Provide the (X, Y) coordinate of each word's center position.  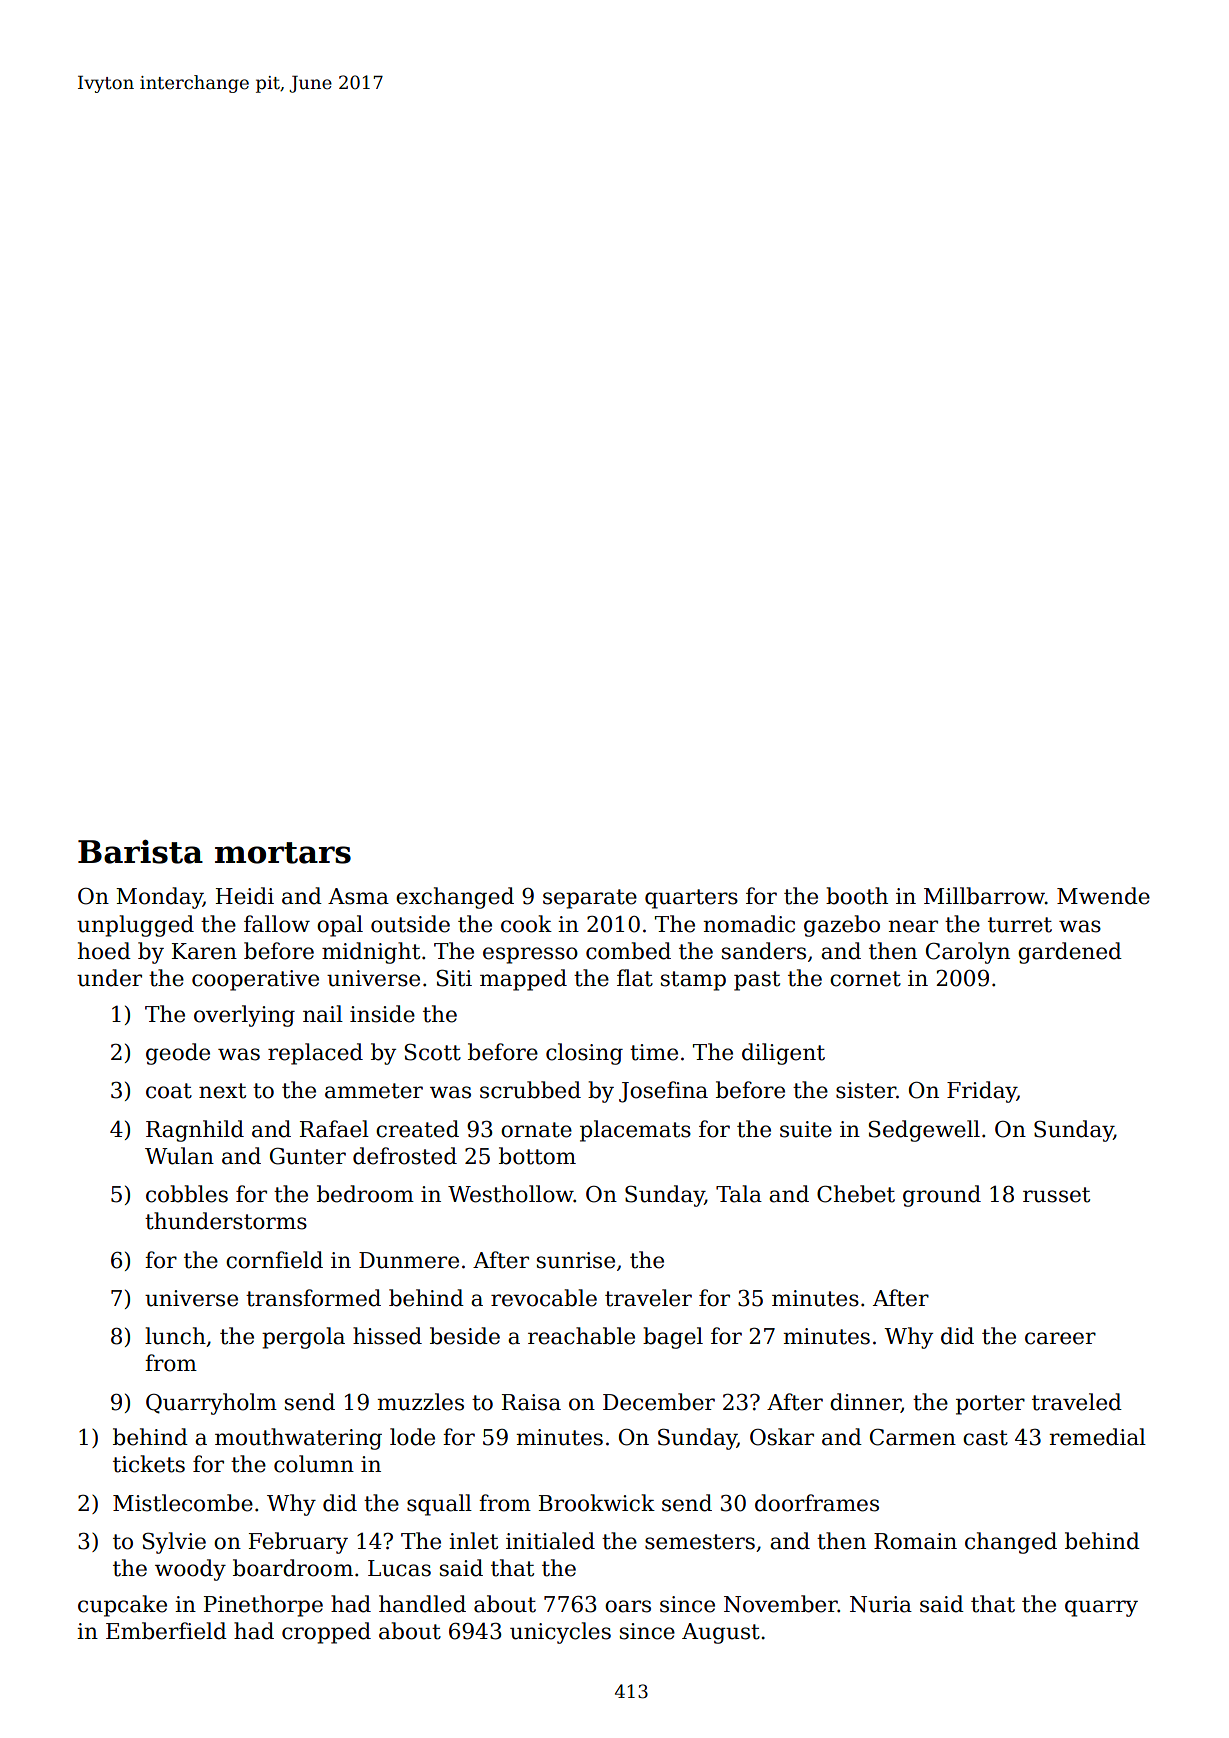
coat (169, 1091)
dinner (865, 1402)
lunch (175, 1336)
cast (985, 1438)
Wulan (179, 1156)
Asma (358, 896)
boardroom (293, 1568)
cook (526, 924)
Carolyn (968, 953)
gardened (1070, 953)
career (1060, 1338)
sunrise (576, 1260)
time (654, 1052)
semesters (700, 1542)
